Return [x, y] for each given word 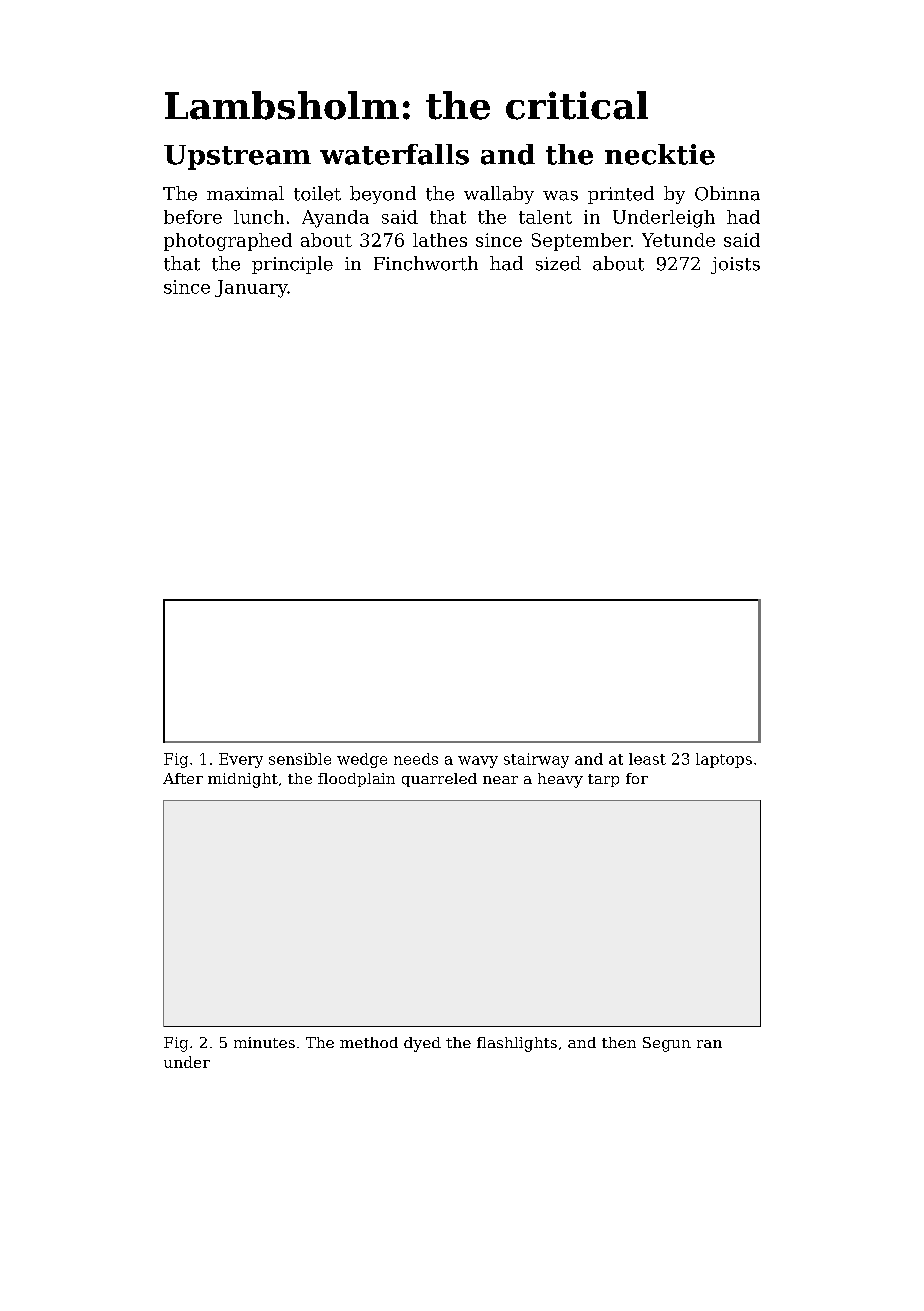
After [183, 778]
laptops [724, 760]
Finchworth [426, 263]
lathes [440, 240]
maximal [245, 193]
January [251, 289]
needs [416, 759]
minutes [264, 1042]
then [619, 1042]
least [647, 759]
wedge [362, 760]
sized [558, 263]
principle [292, 265]
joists [735, 265]
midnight [243, 780]
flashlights [517, 1044]
